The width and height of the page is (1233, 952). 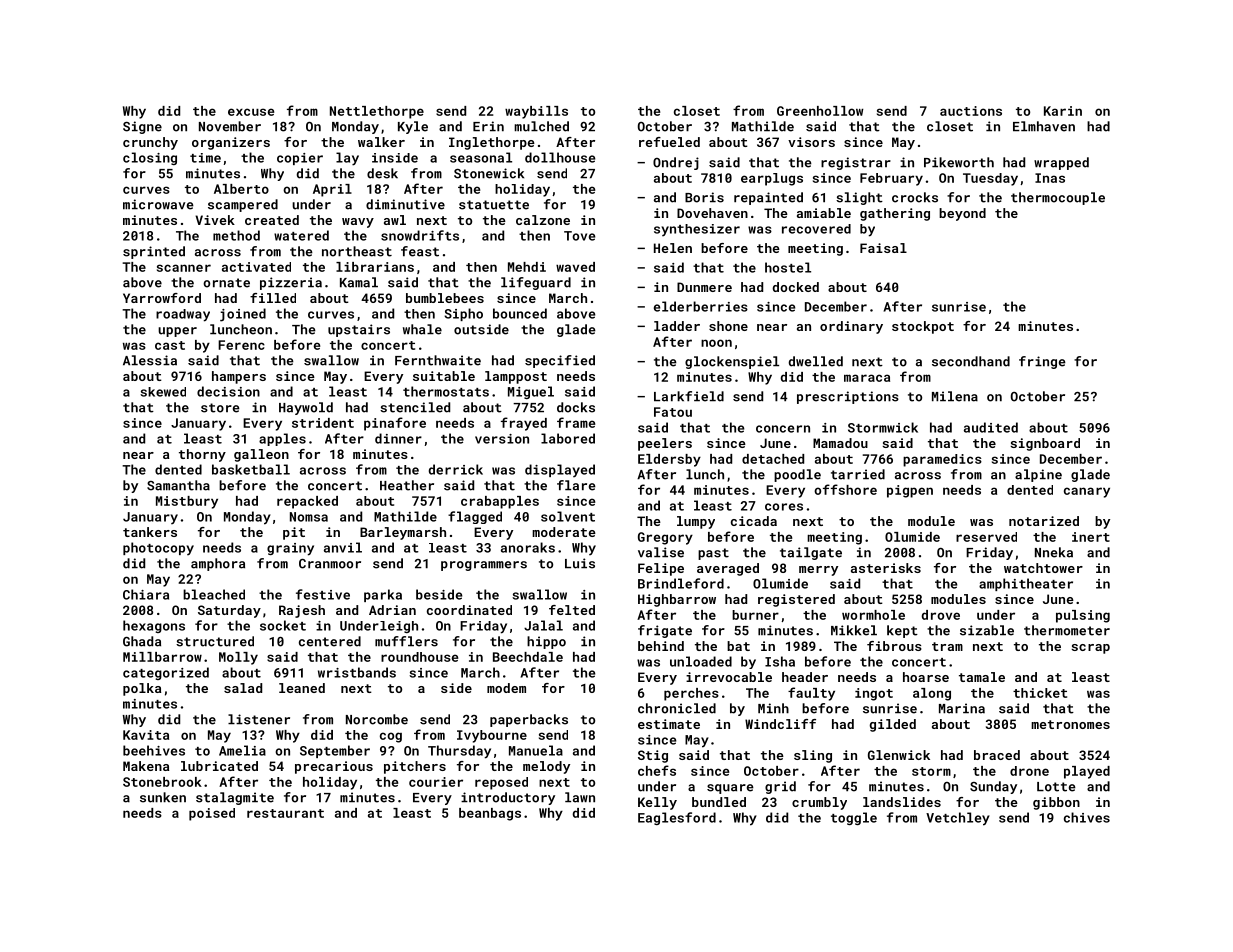 I want to click on shone, so click(x=728, y=326).
